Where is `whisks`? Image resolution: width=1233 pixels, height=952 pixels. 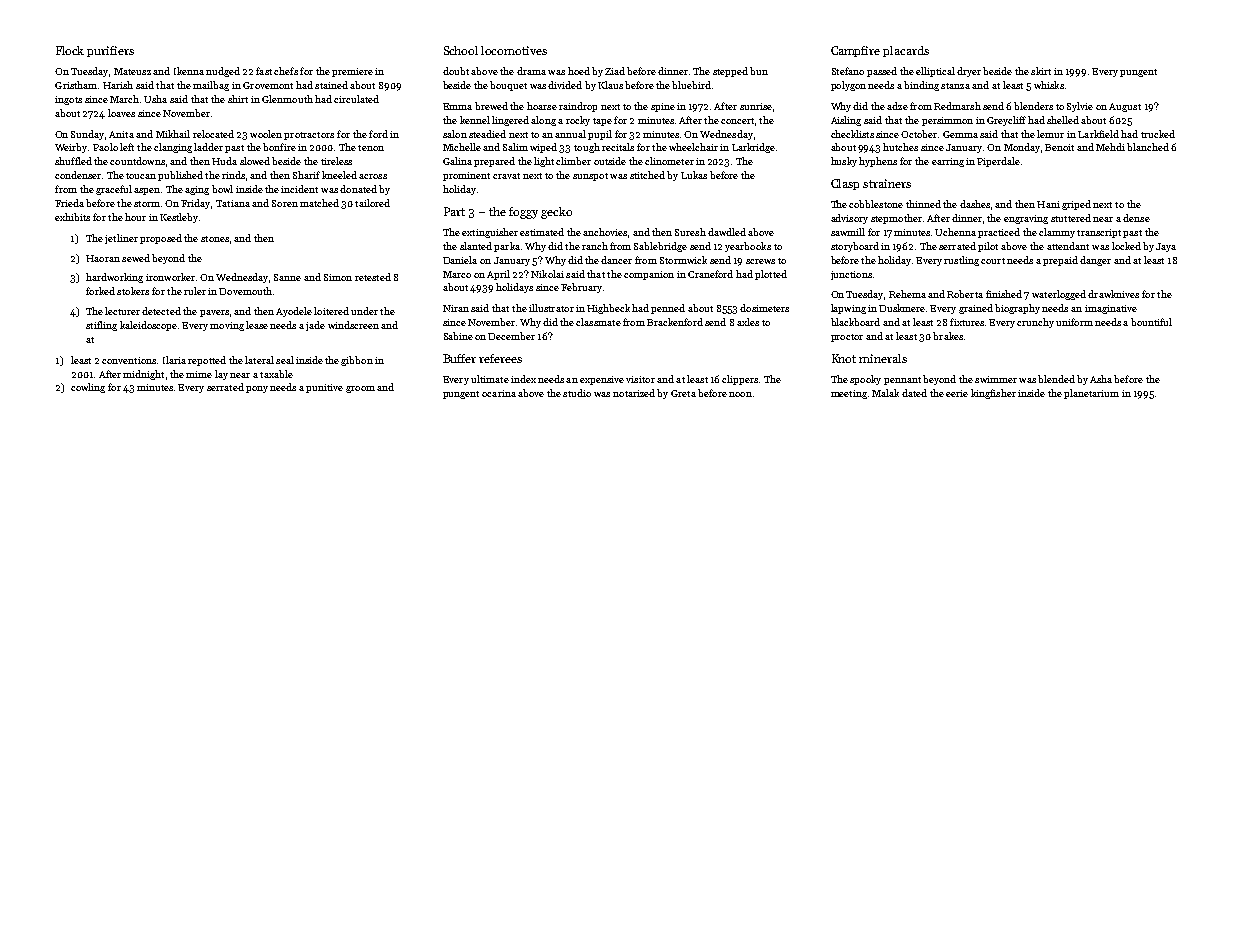 whisks is located at coordinates (1049, 85).
